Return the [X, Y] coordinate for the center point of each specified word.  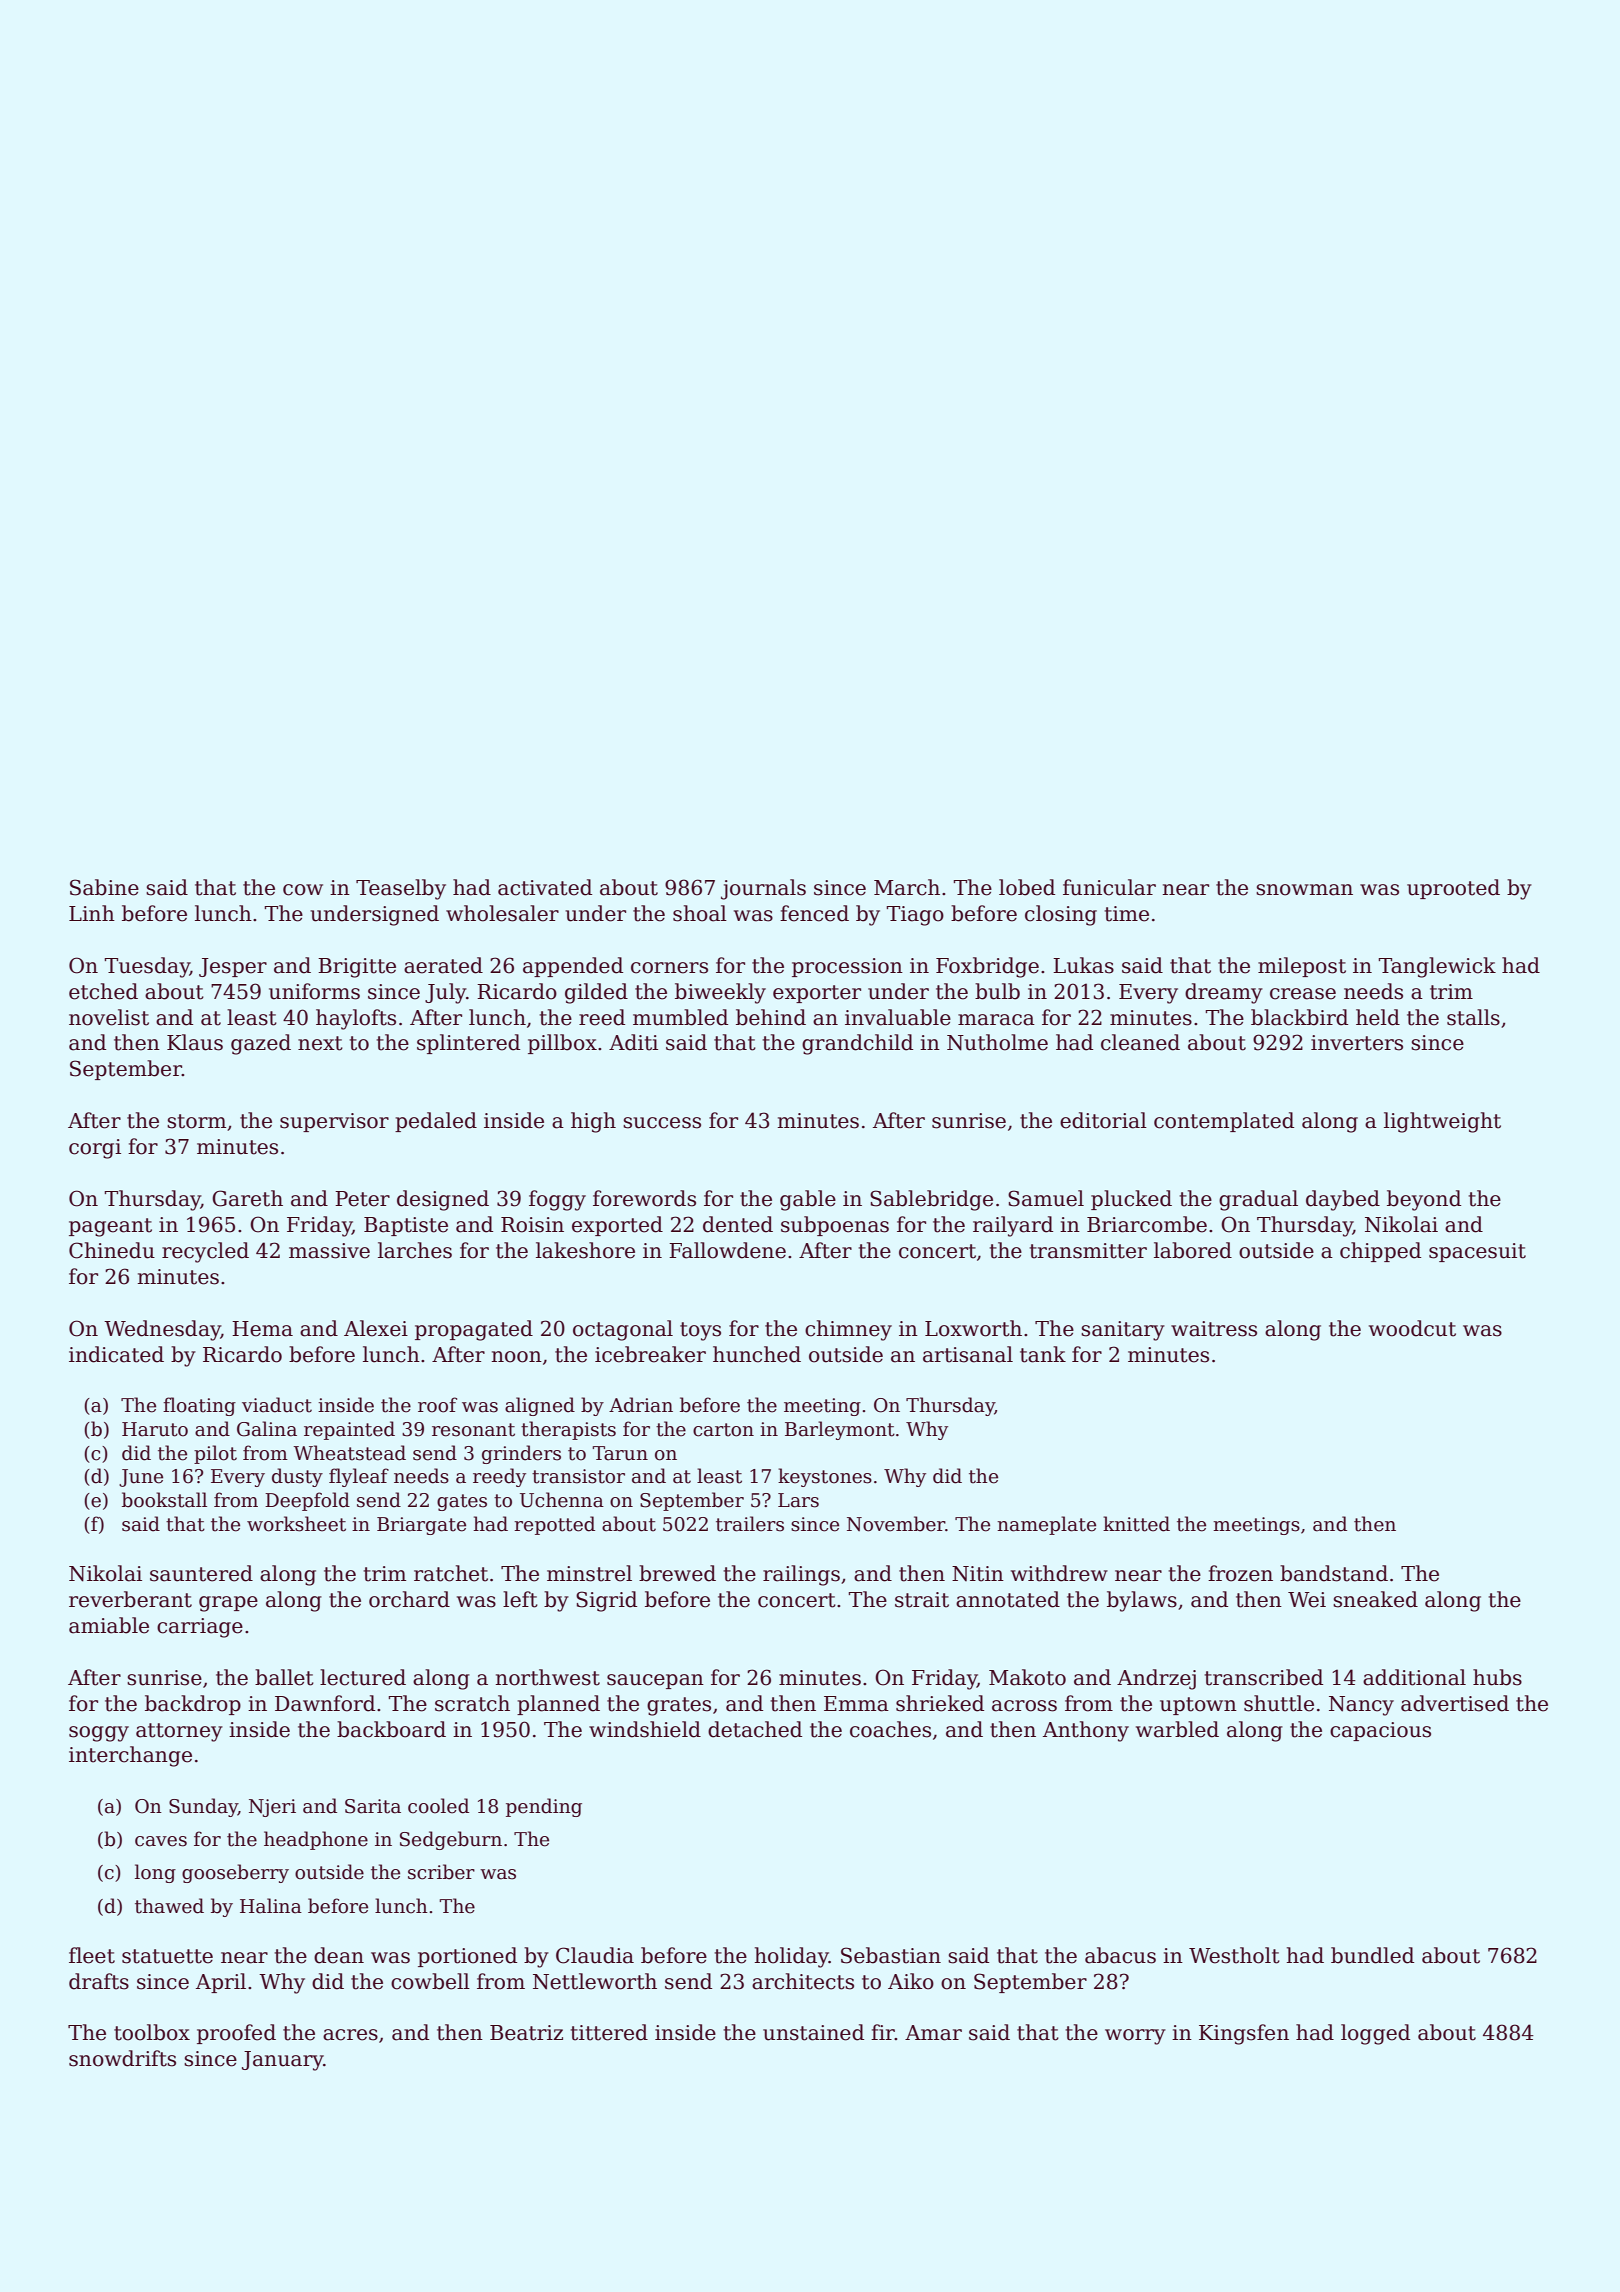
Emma [856, 1704]
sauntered [201, 1573]
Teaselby [401, 889]
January [283, 2061]
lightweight [1442, 1122]
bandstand [1334, 1573]
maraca [996, 1020]
